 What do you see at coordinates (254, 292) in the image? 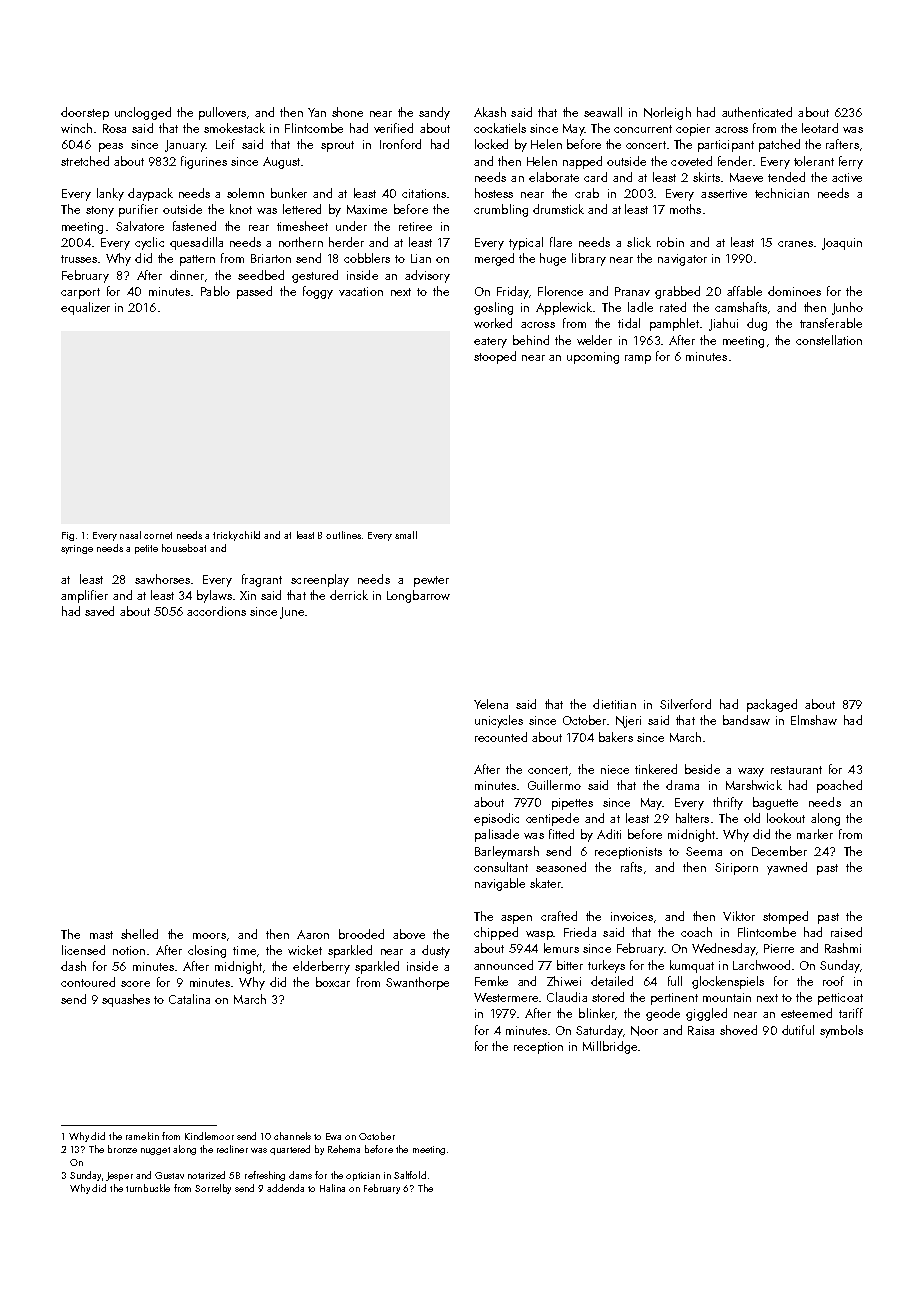
I see `passed` at bounding box center [254, 292].
